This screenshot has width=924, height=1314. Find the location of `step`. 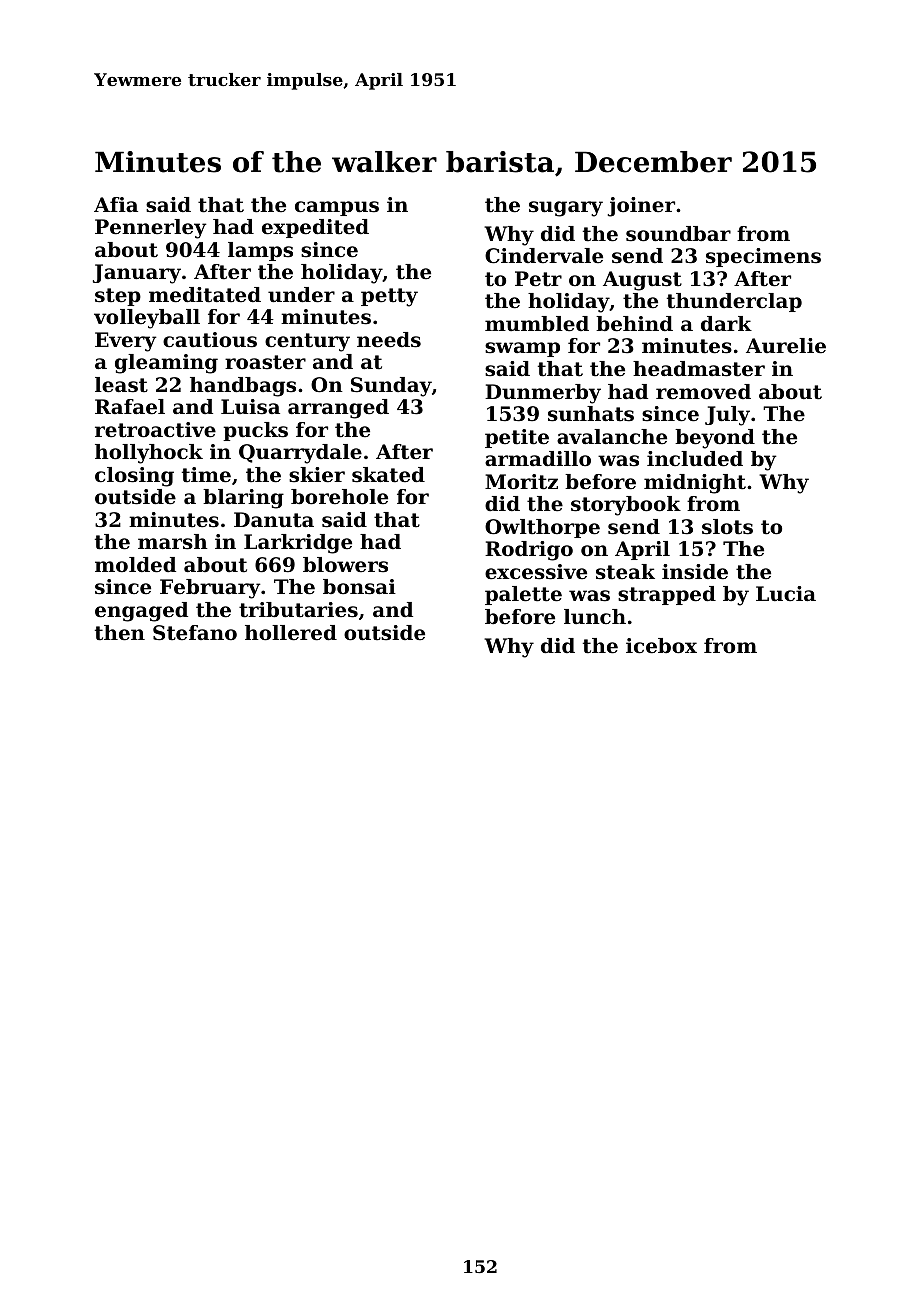

step is located at coordinates (118, 297).
